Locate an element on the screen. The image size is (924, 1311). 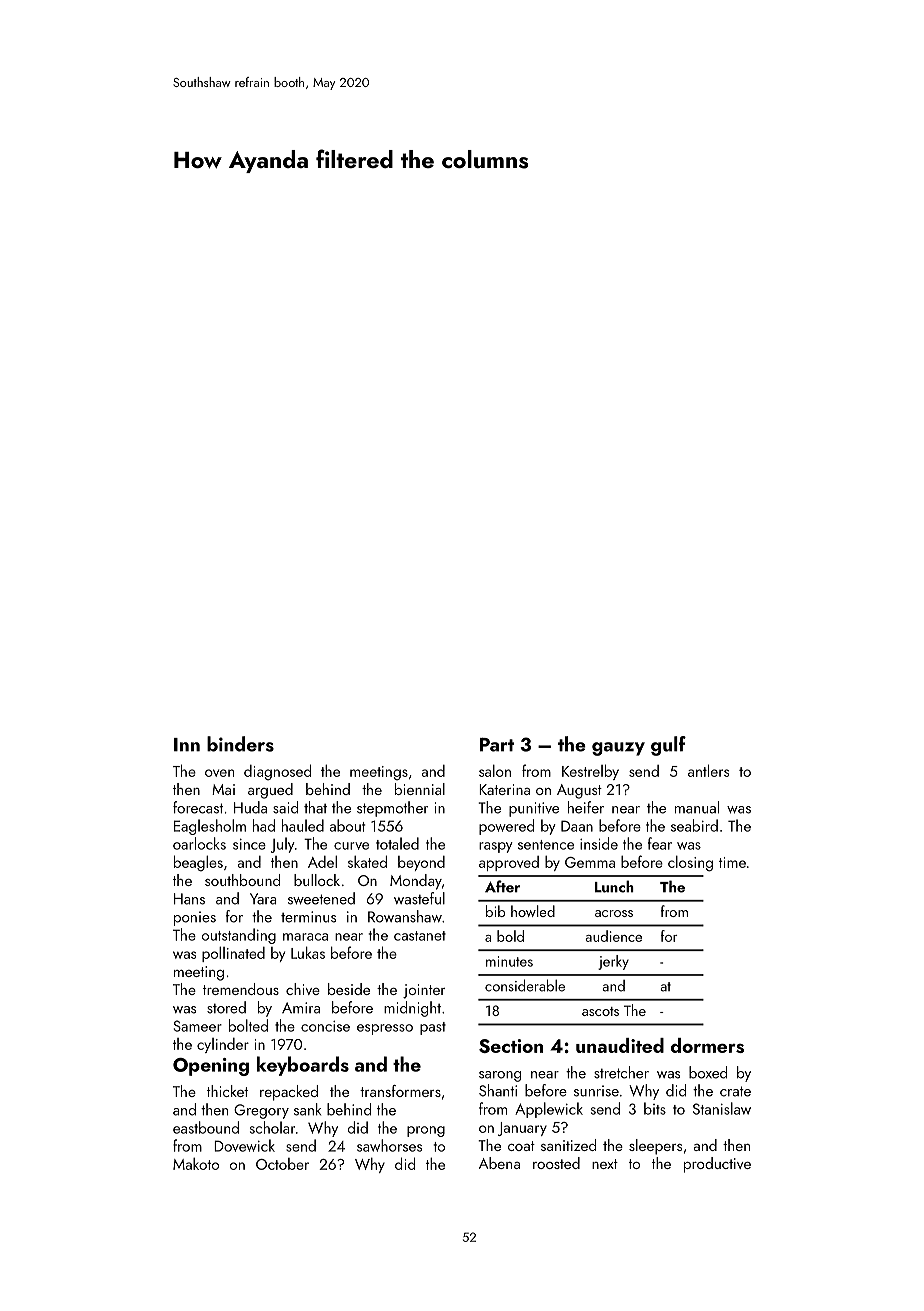
binders is located at coordinates (240, 744).
